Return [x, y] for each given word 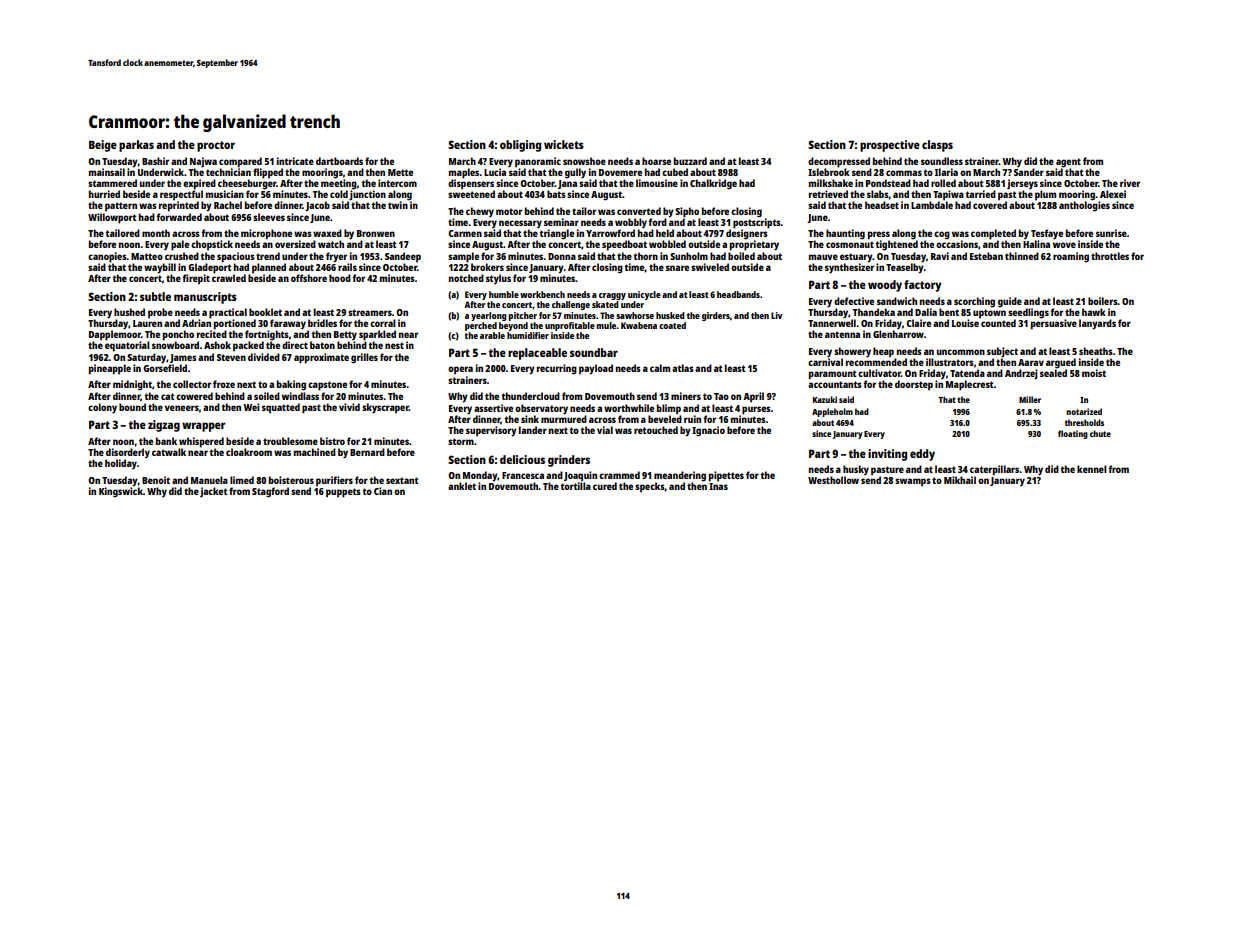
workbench [542, 294]
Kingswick [121, 492]
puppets [343, 493]
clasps [937, 146]
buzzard [690, 161]
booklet [265, 312]
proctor [216, 146]
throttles [1110, 256]
